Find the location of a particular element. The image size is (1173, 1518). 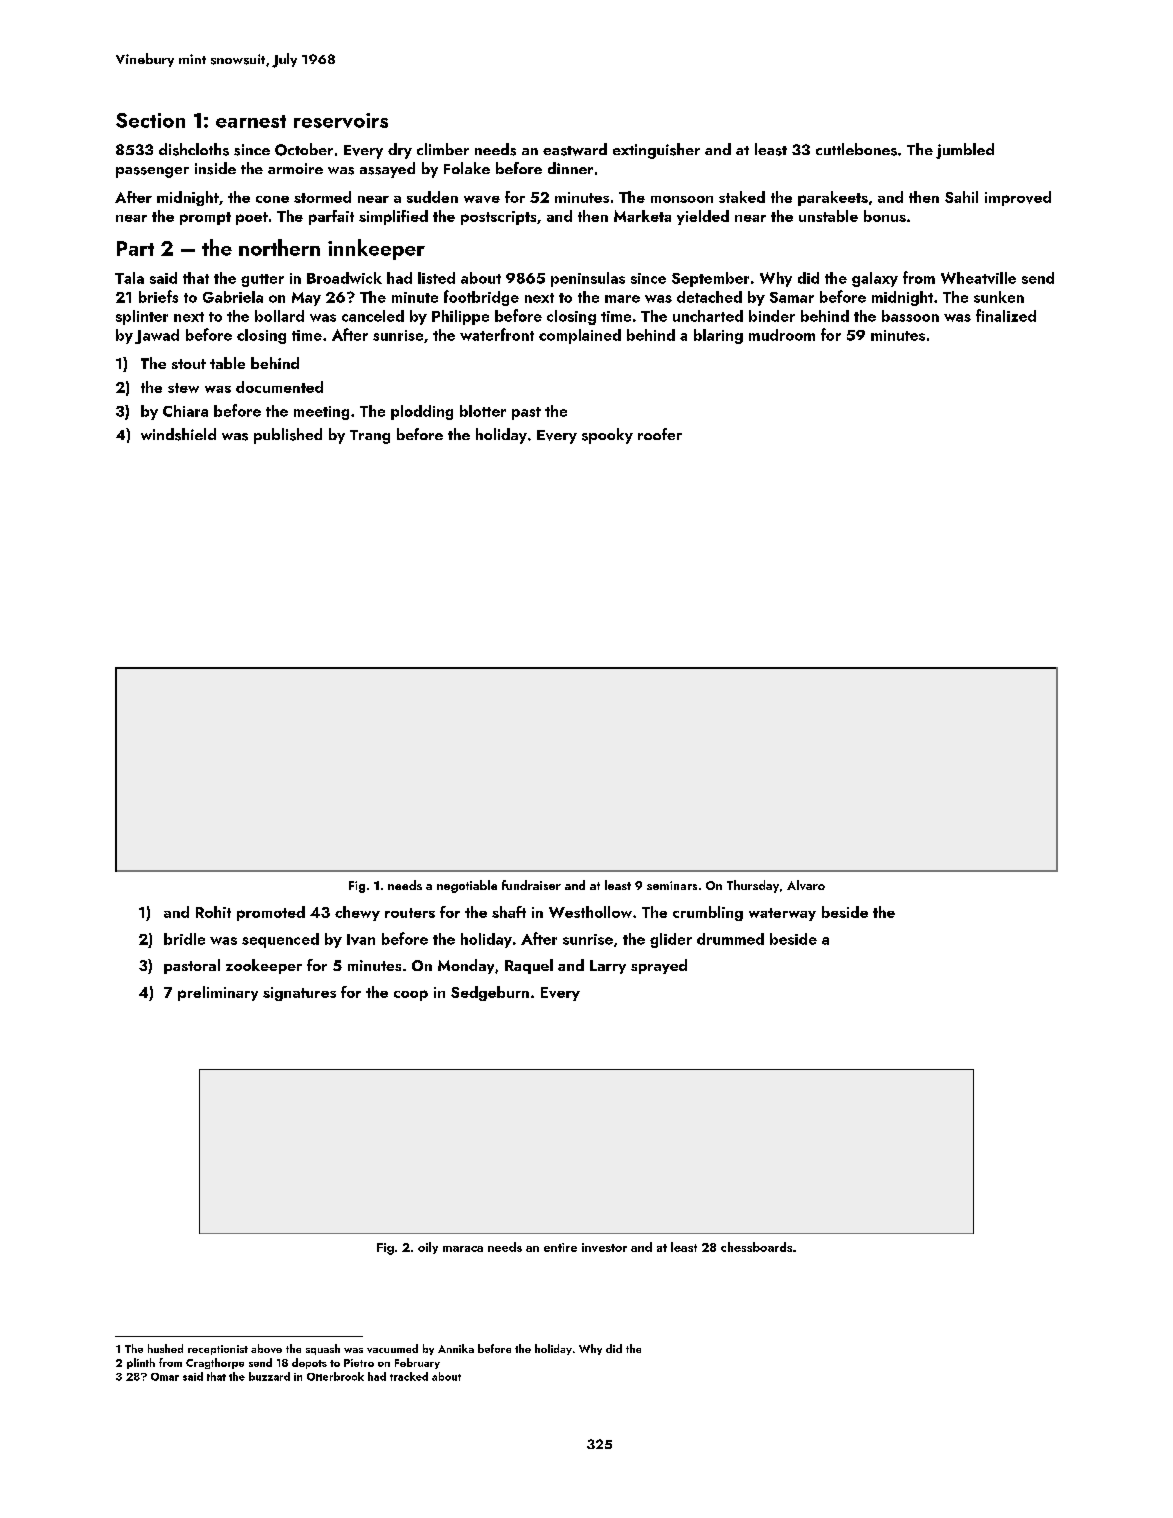

chessboards is located at coordinates (756, 1247).
